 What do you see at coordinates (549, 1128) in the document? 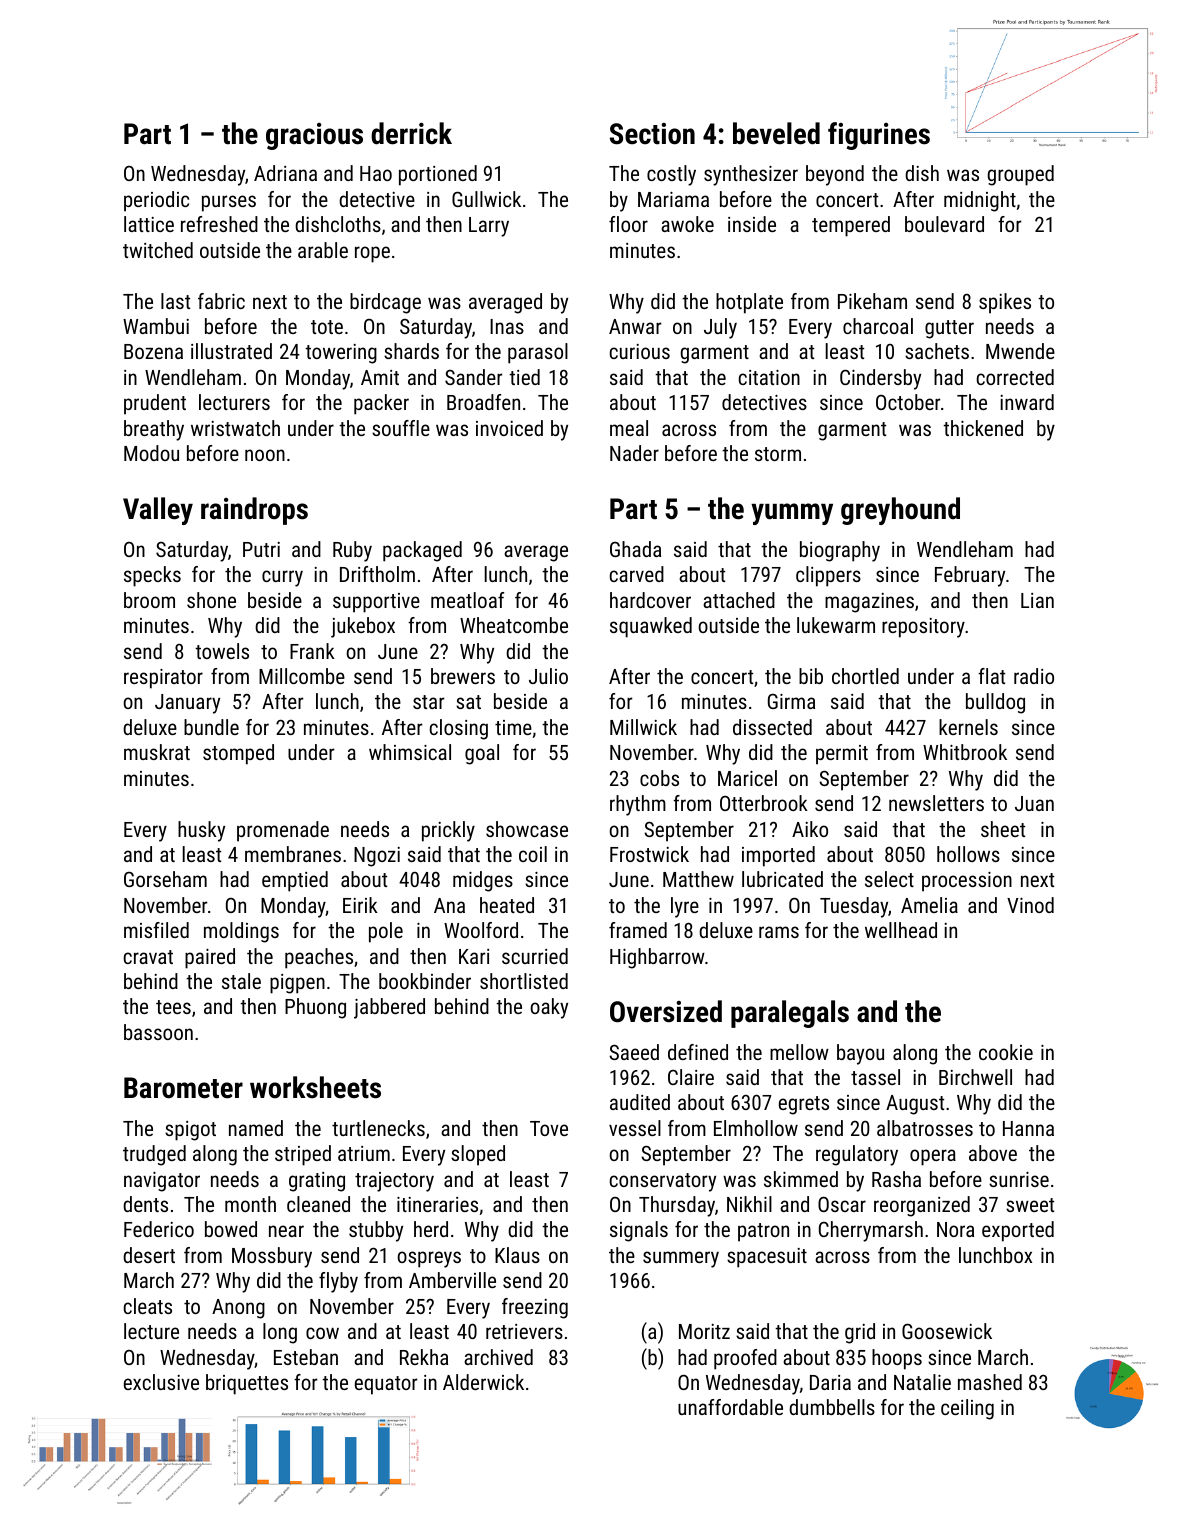
I see `Tove` at bounding box center [549, 1128].
